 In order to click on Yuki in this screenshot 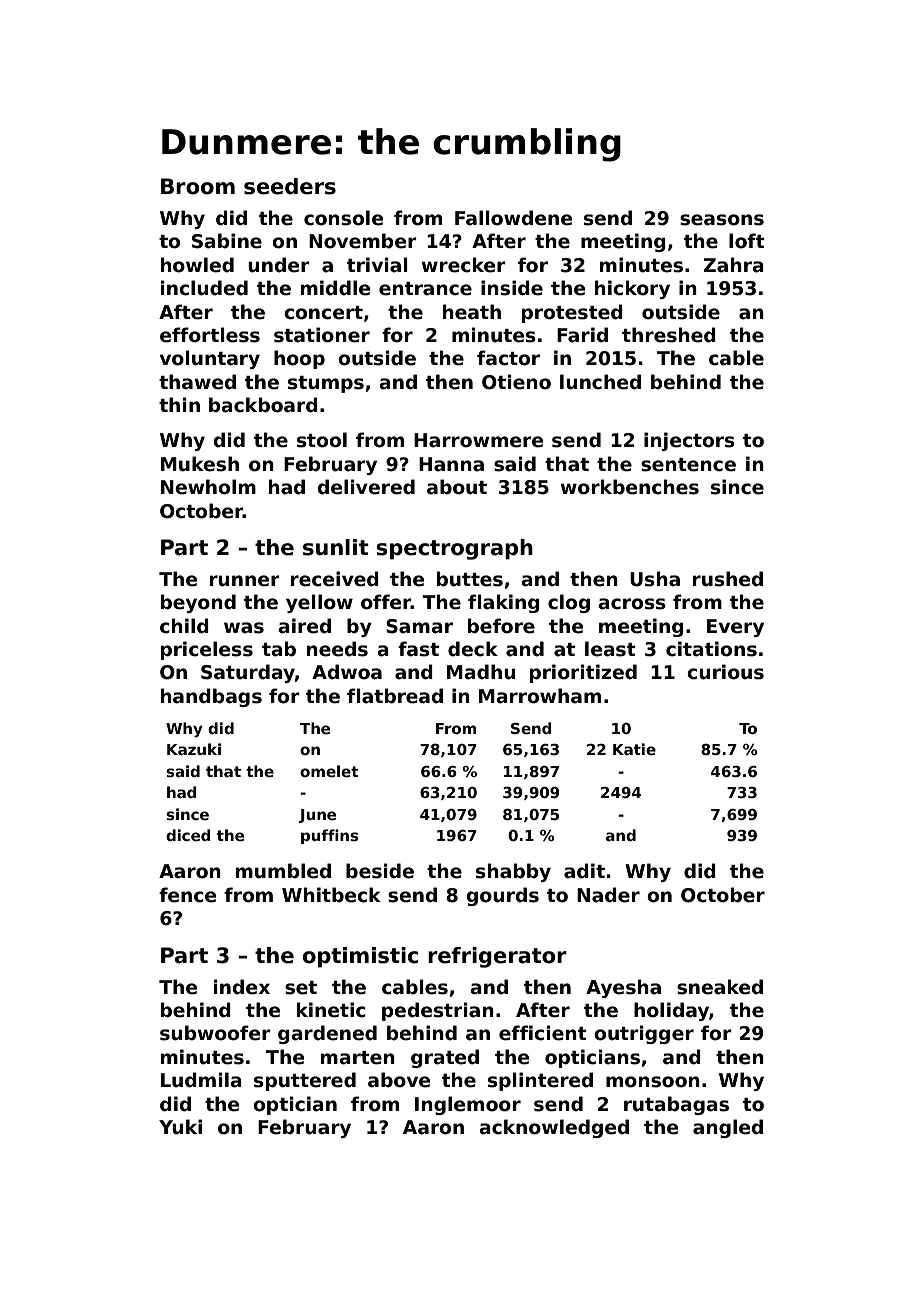, I will do `click(180, 1127)`.
